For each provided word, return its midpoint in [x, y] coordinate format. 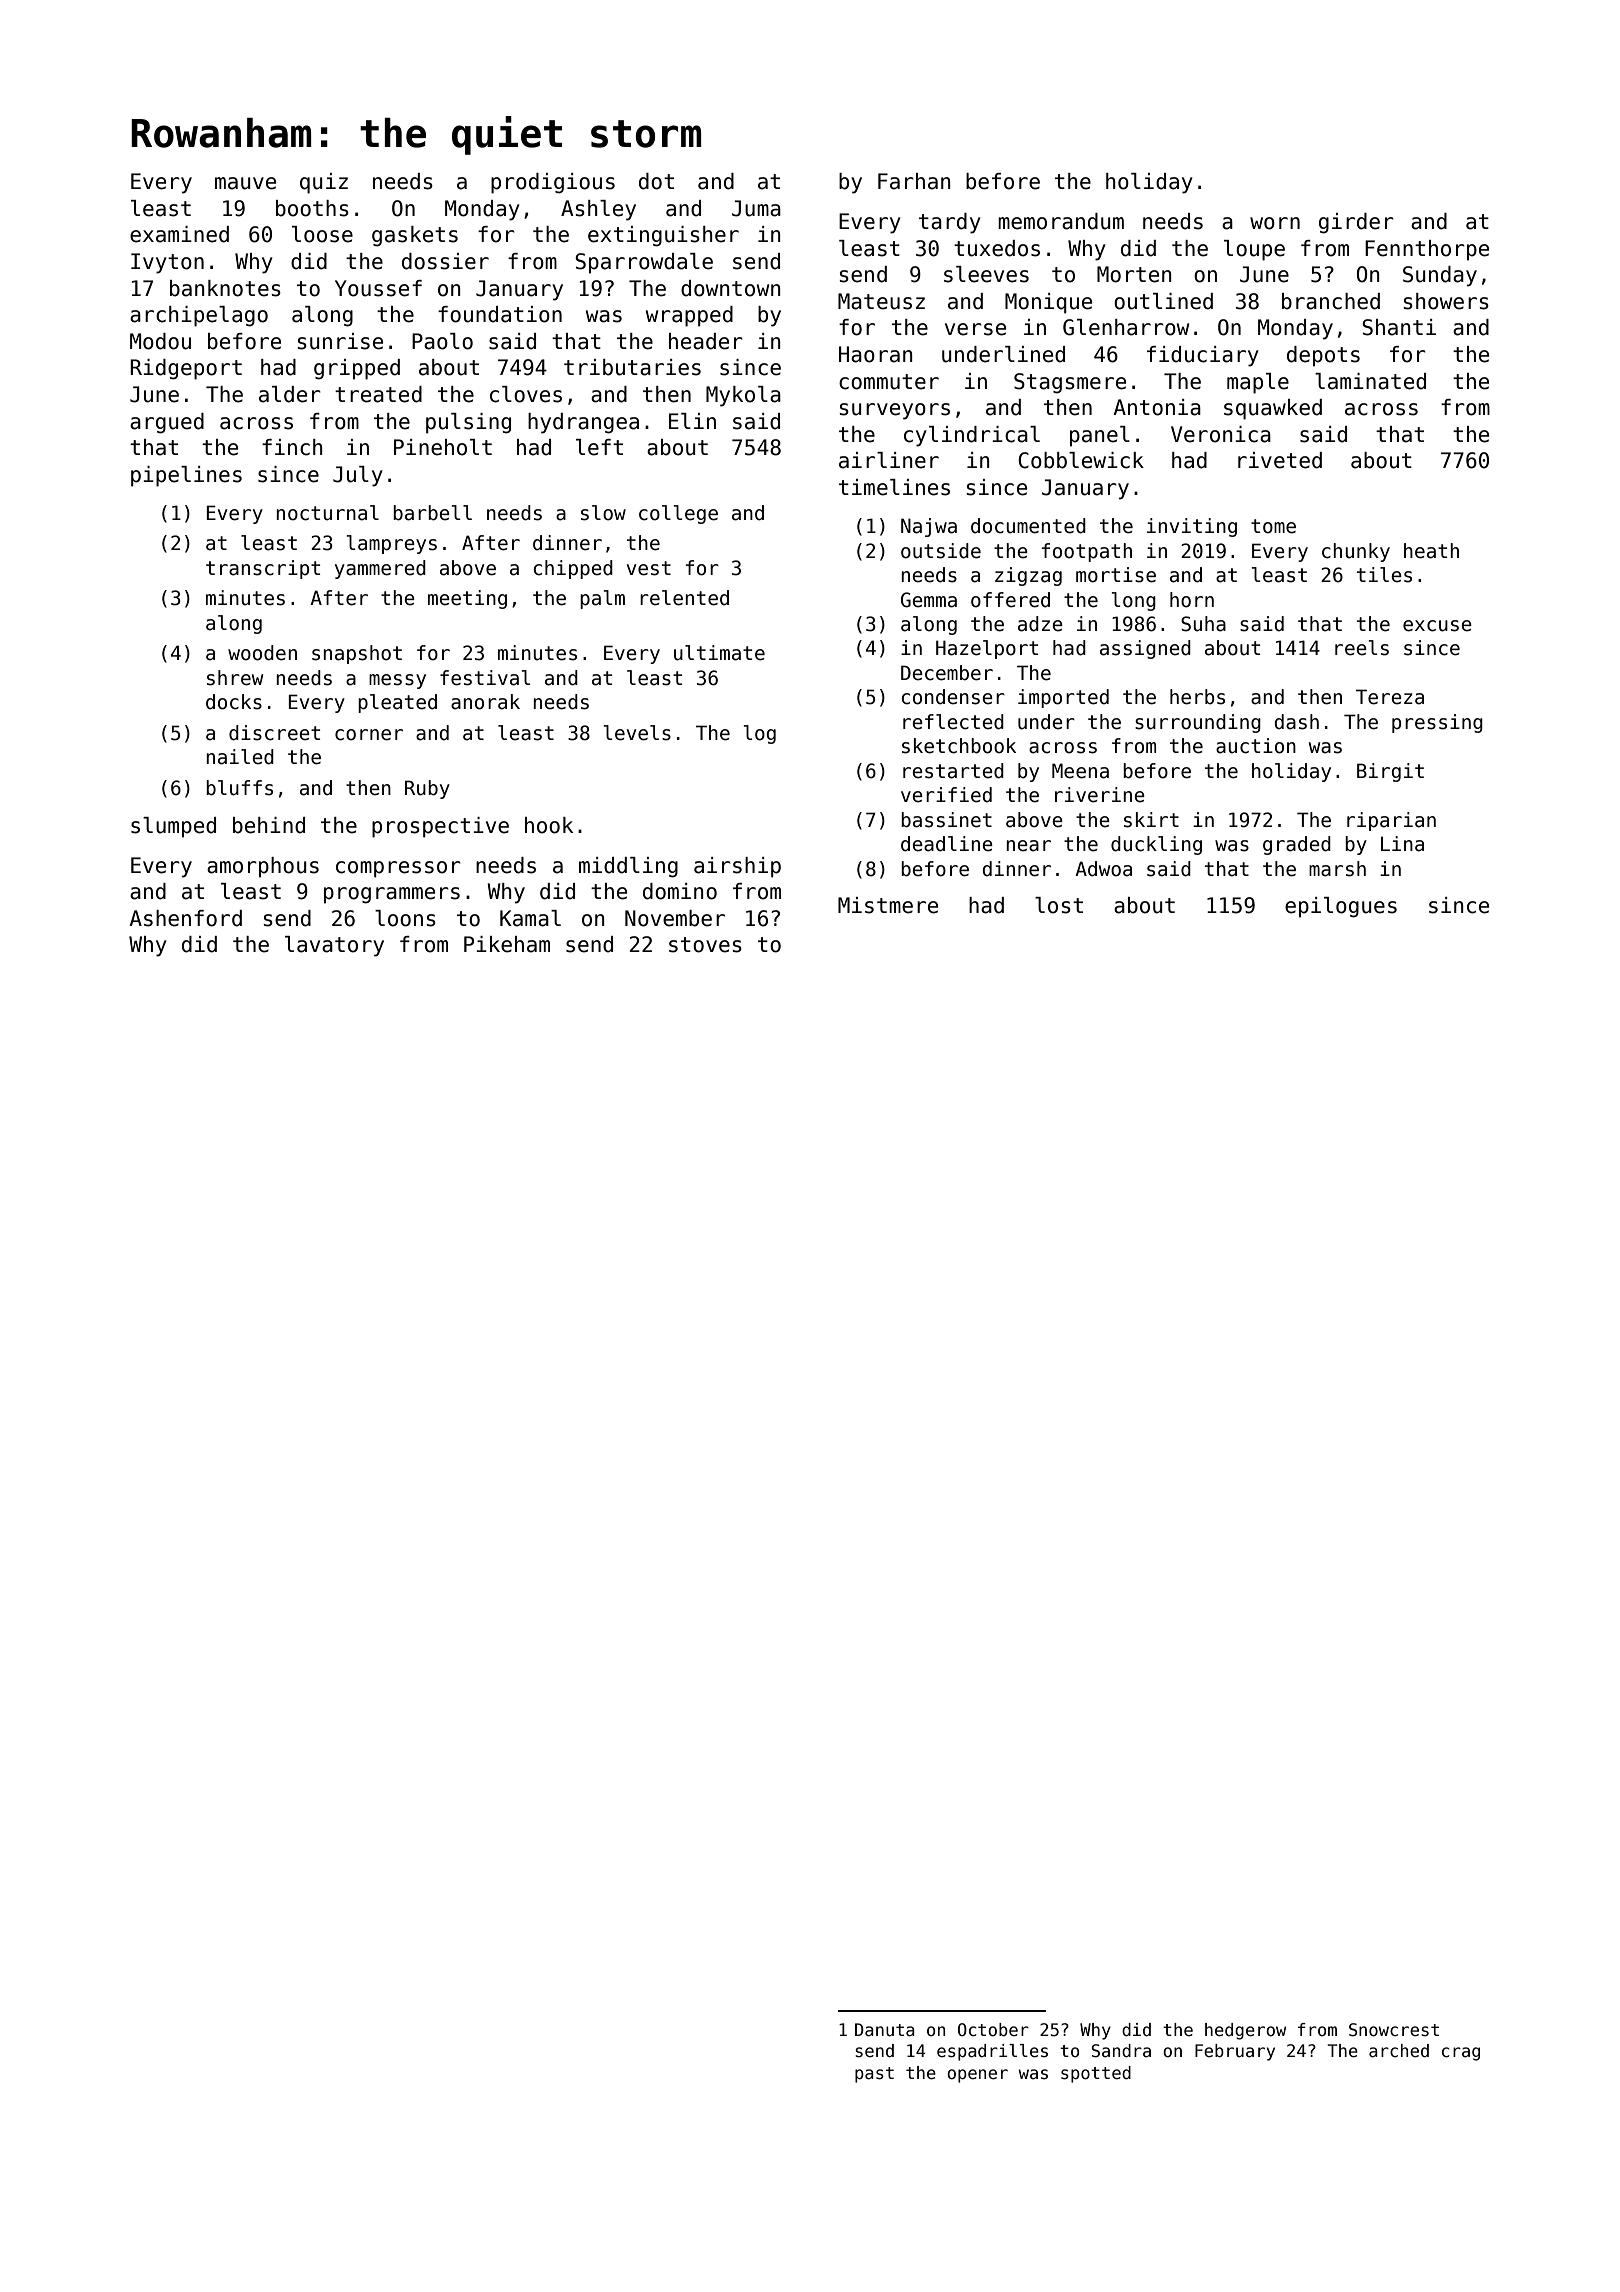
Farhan [914, 181]
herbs [1197, 697]
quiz [324, 183]
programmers [392, 895]
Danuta [885, 2030]
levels [637, 733]
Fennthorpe [1427, 250]
